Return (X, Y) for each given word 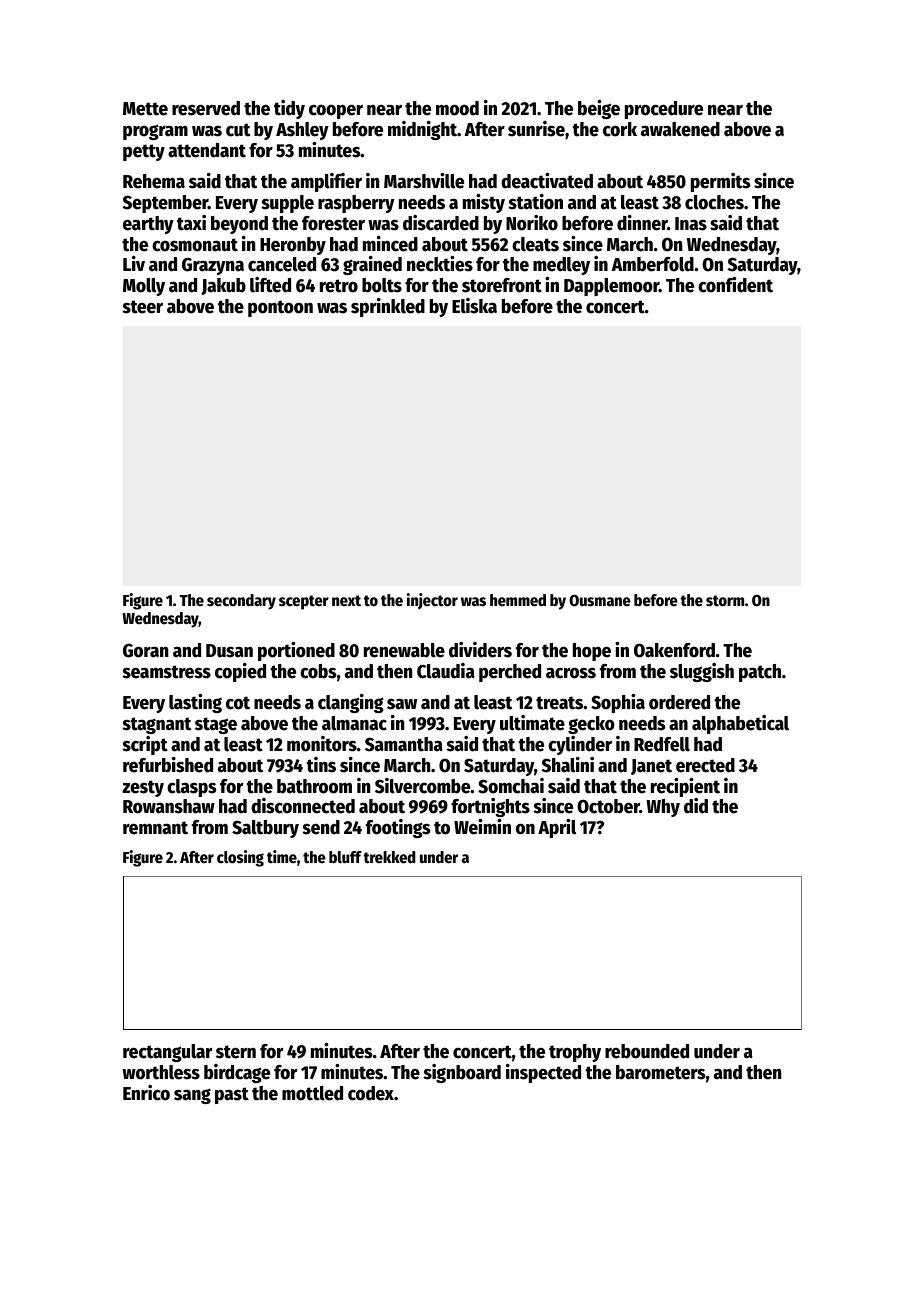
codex (371, 1093)
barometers (660, 1072)
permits (720, 182)
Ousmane (600, 600)
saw (402, 704)
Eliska (474, 306)
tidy (289, 109)
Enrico (146, 1093)
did (696, 806)
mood (457, 108)
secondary (241, 602)
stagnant (156, 725)
